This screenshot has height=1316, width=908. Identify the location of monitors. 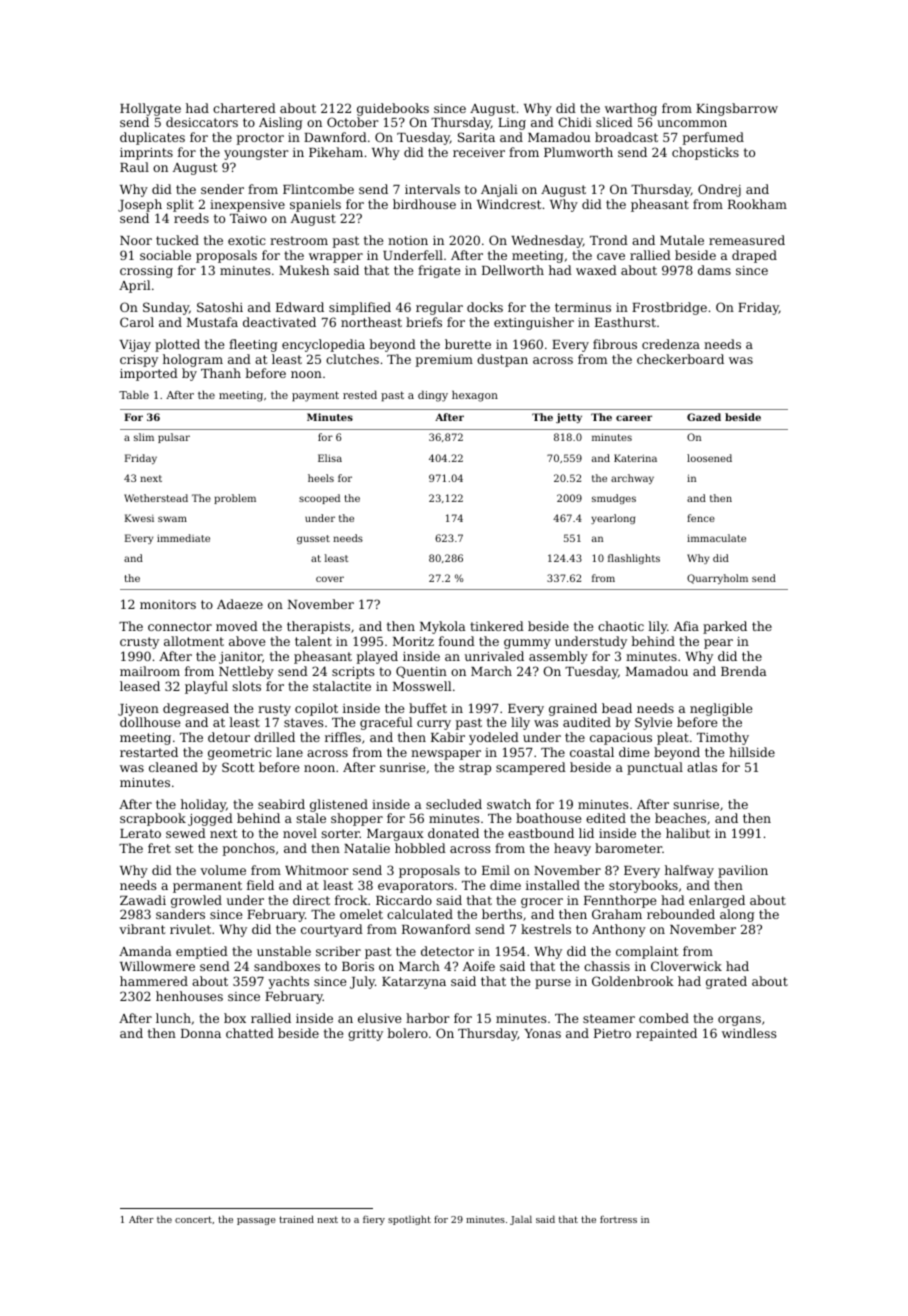
(168, 604).
